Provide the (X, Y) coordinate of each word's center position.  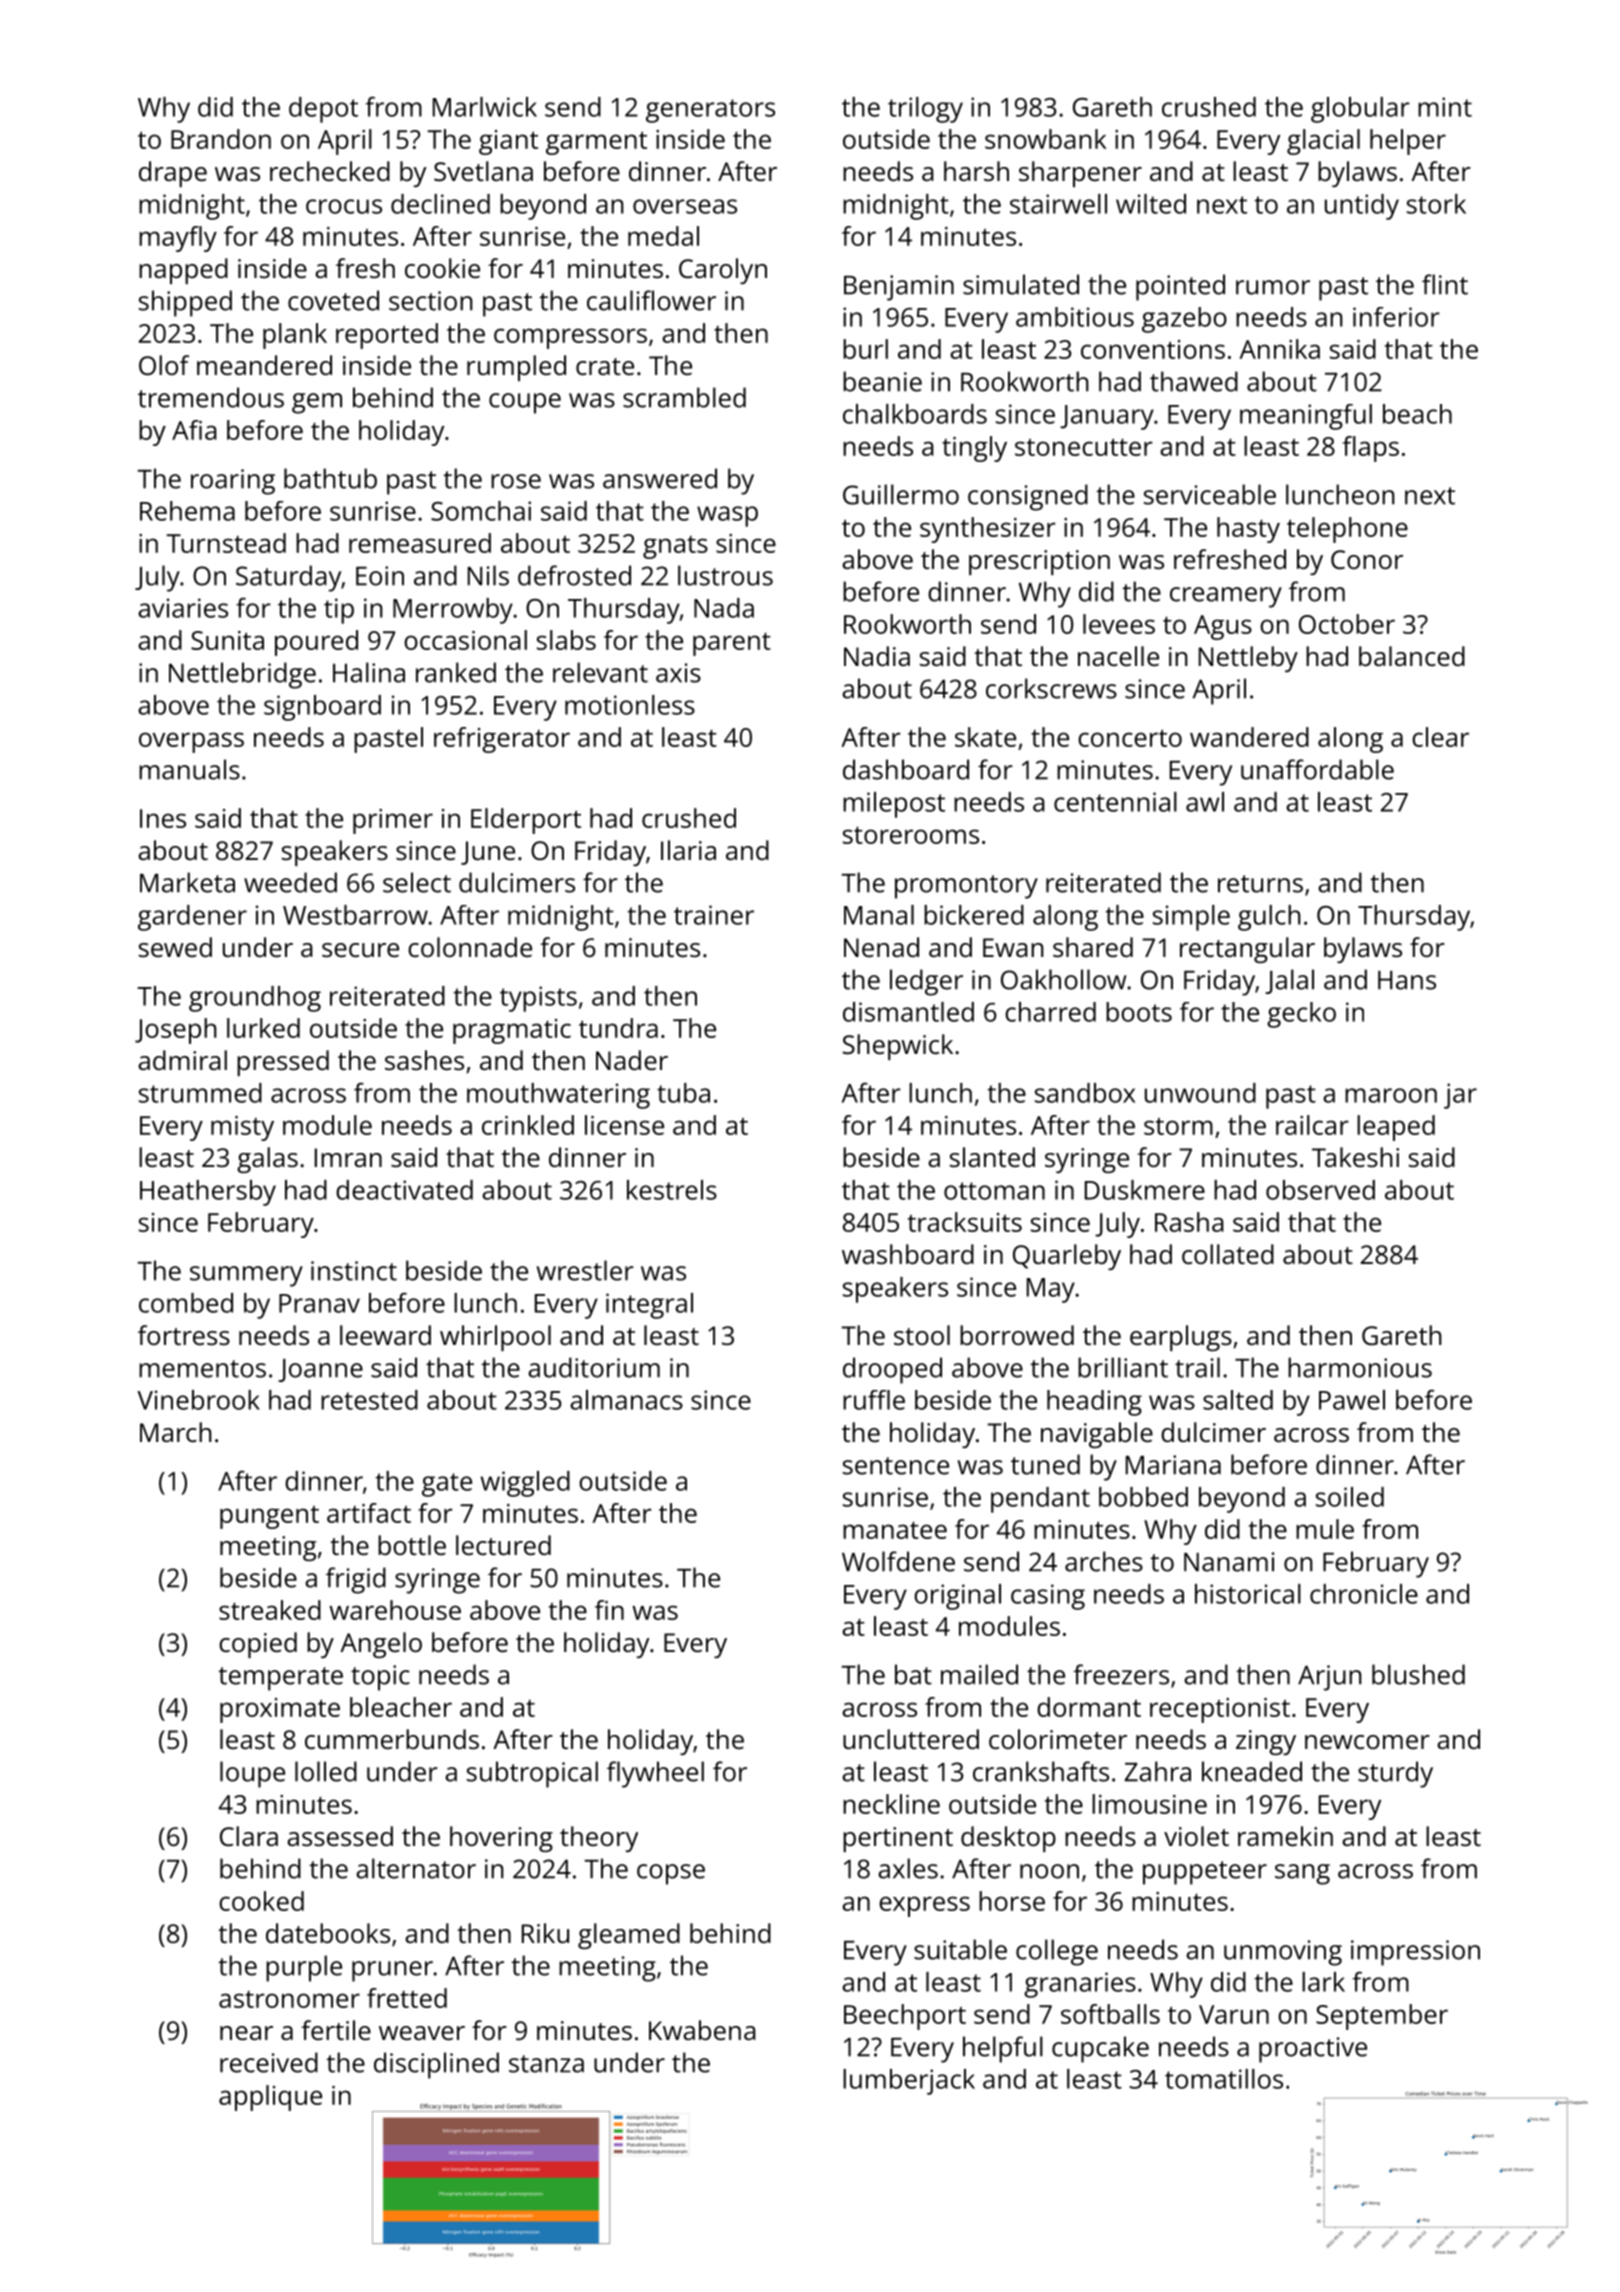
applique (270, 2098)
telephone (1347, 530)
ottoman (994, 1191)
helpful (1003, 2049)
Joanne (320, 1370)
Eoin (380, 576)
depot (323, 110)
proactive (1313, 2050)
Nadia (877, 656)
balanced (1412, 656)
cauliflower (651, 300)
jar (1460, 1096)
